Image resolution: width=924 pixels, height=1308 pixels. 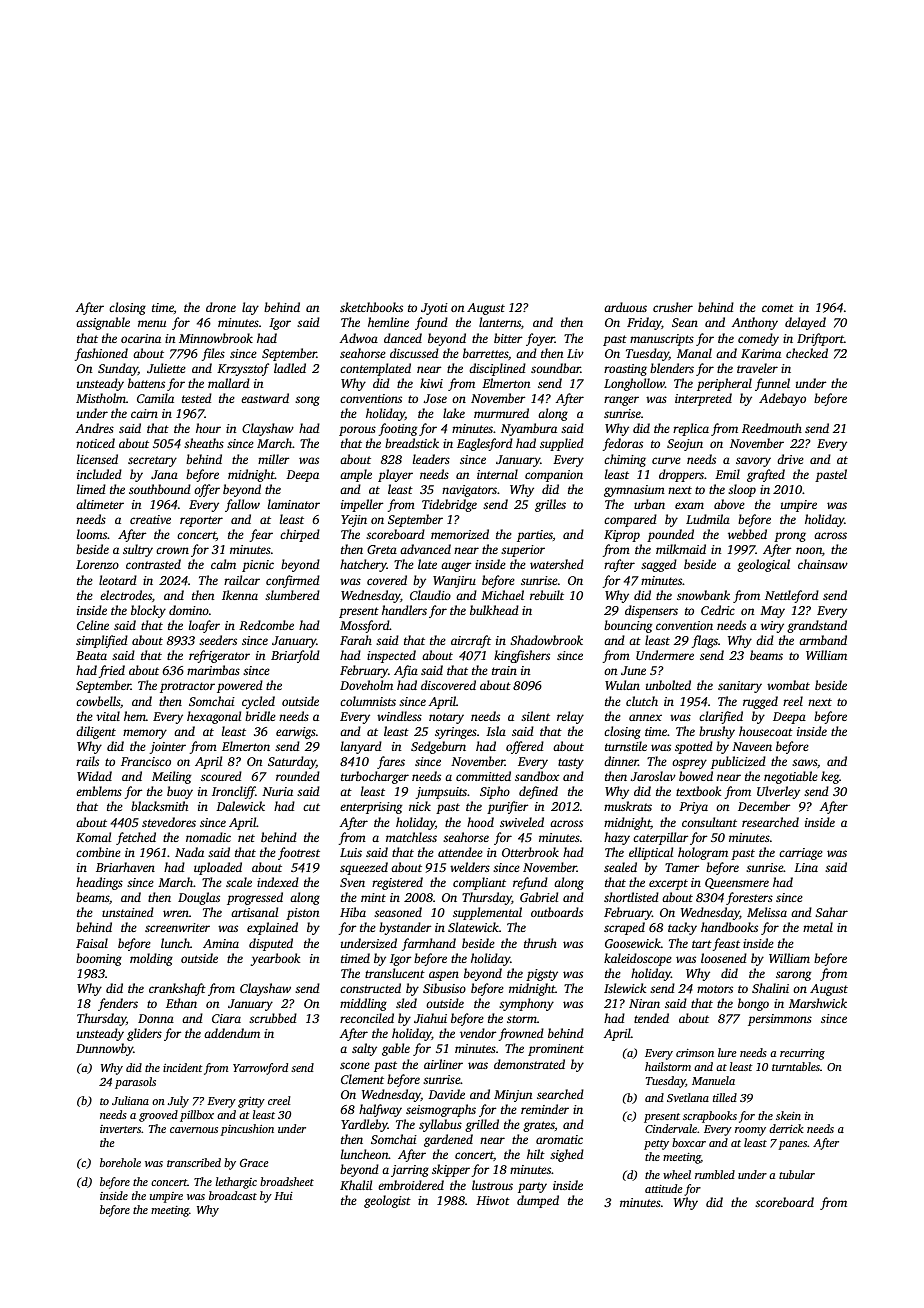 I want to click on drone, so click(x=221, y=307).
